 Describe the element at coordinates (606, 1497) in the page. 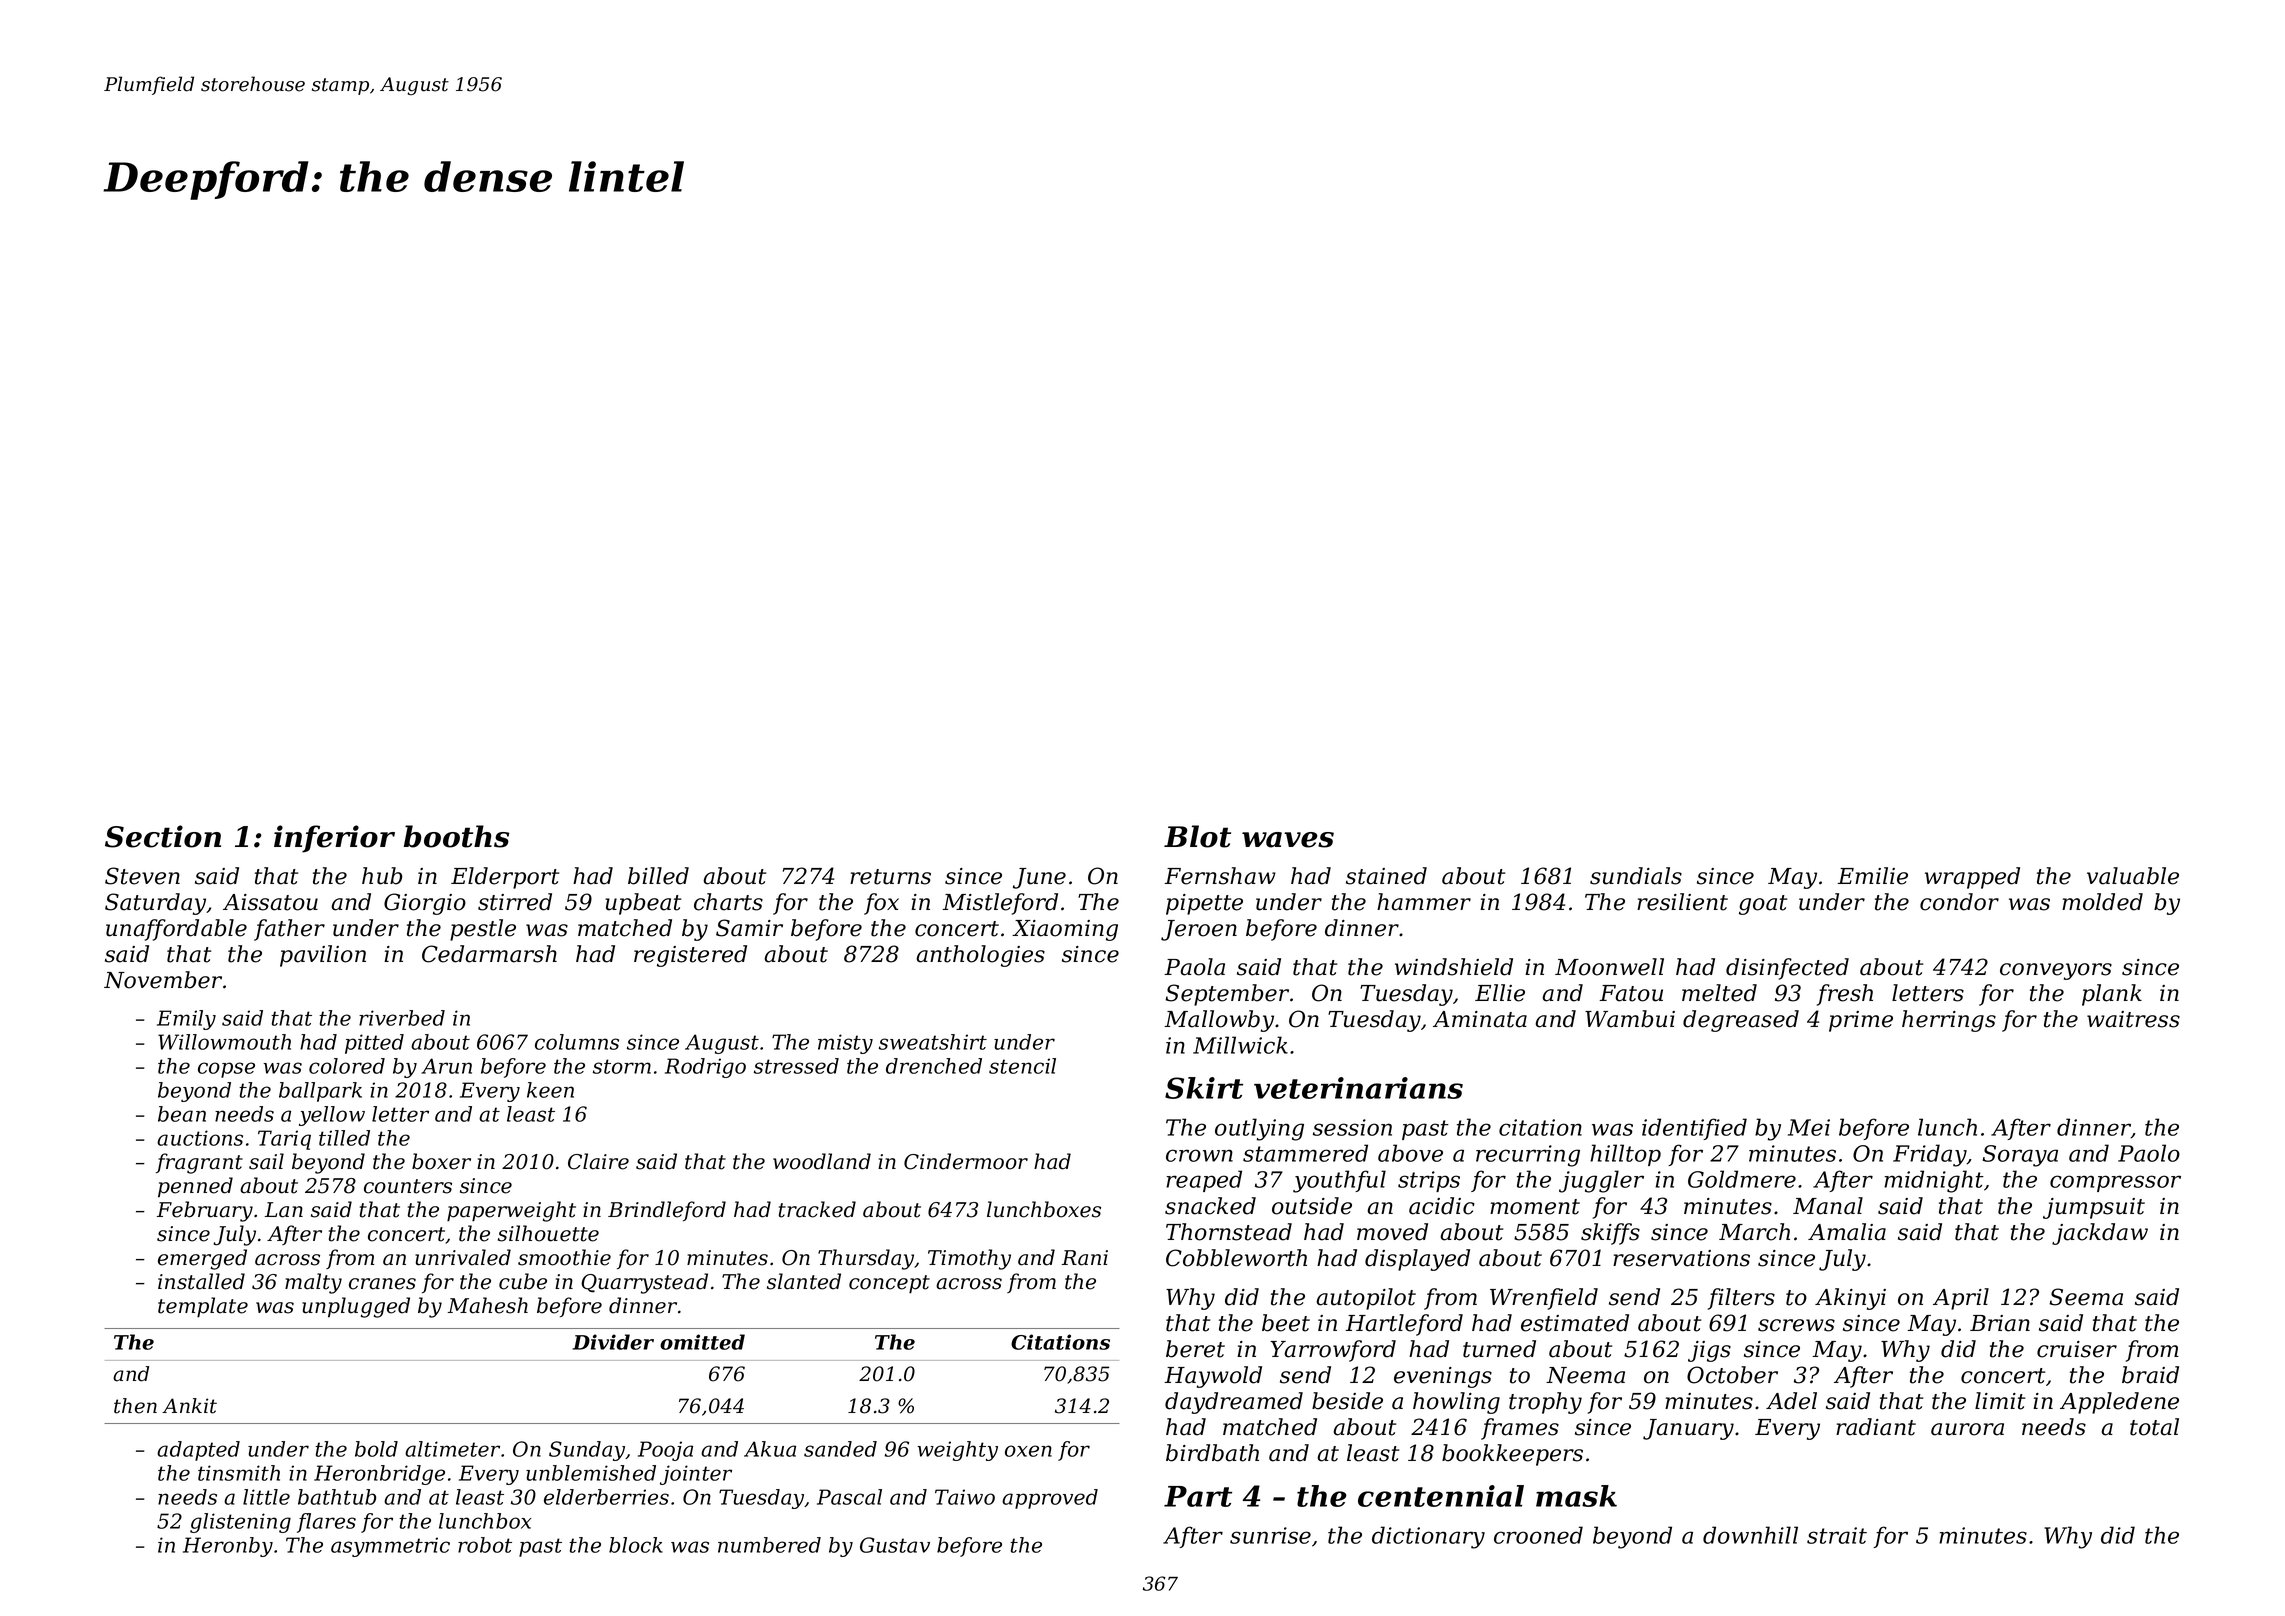

I see `elderberries` at that location.
